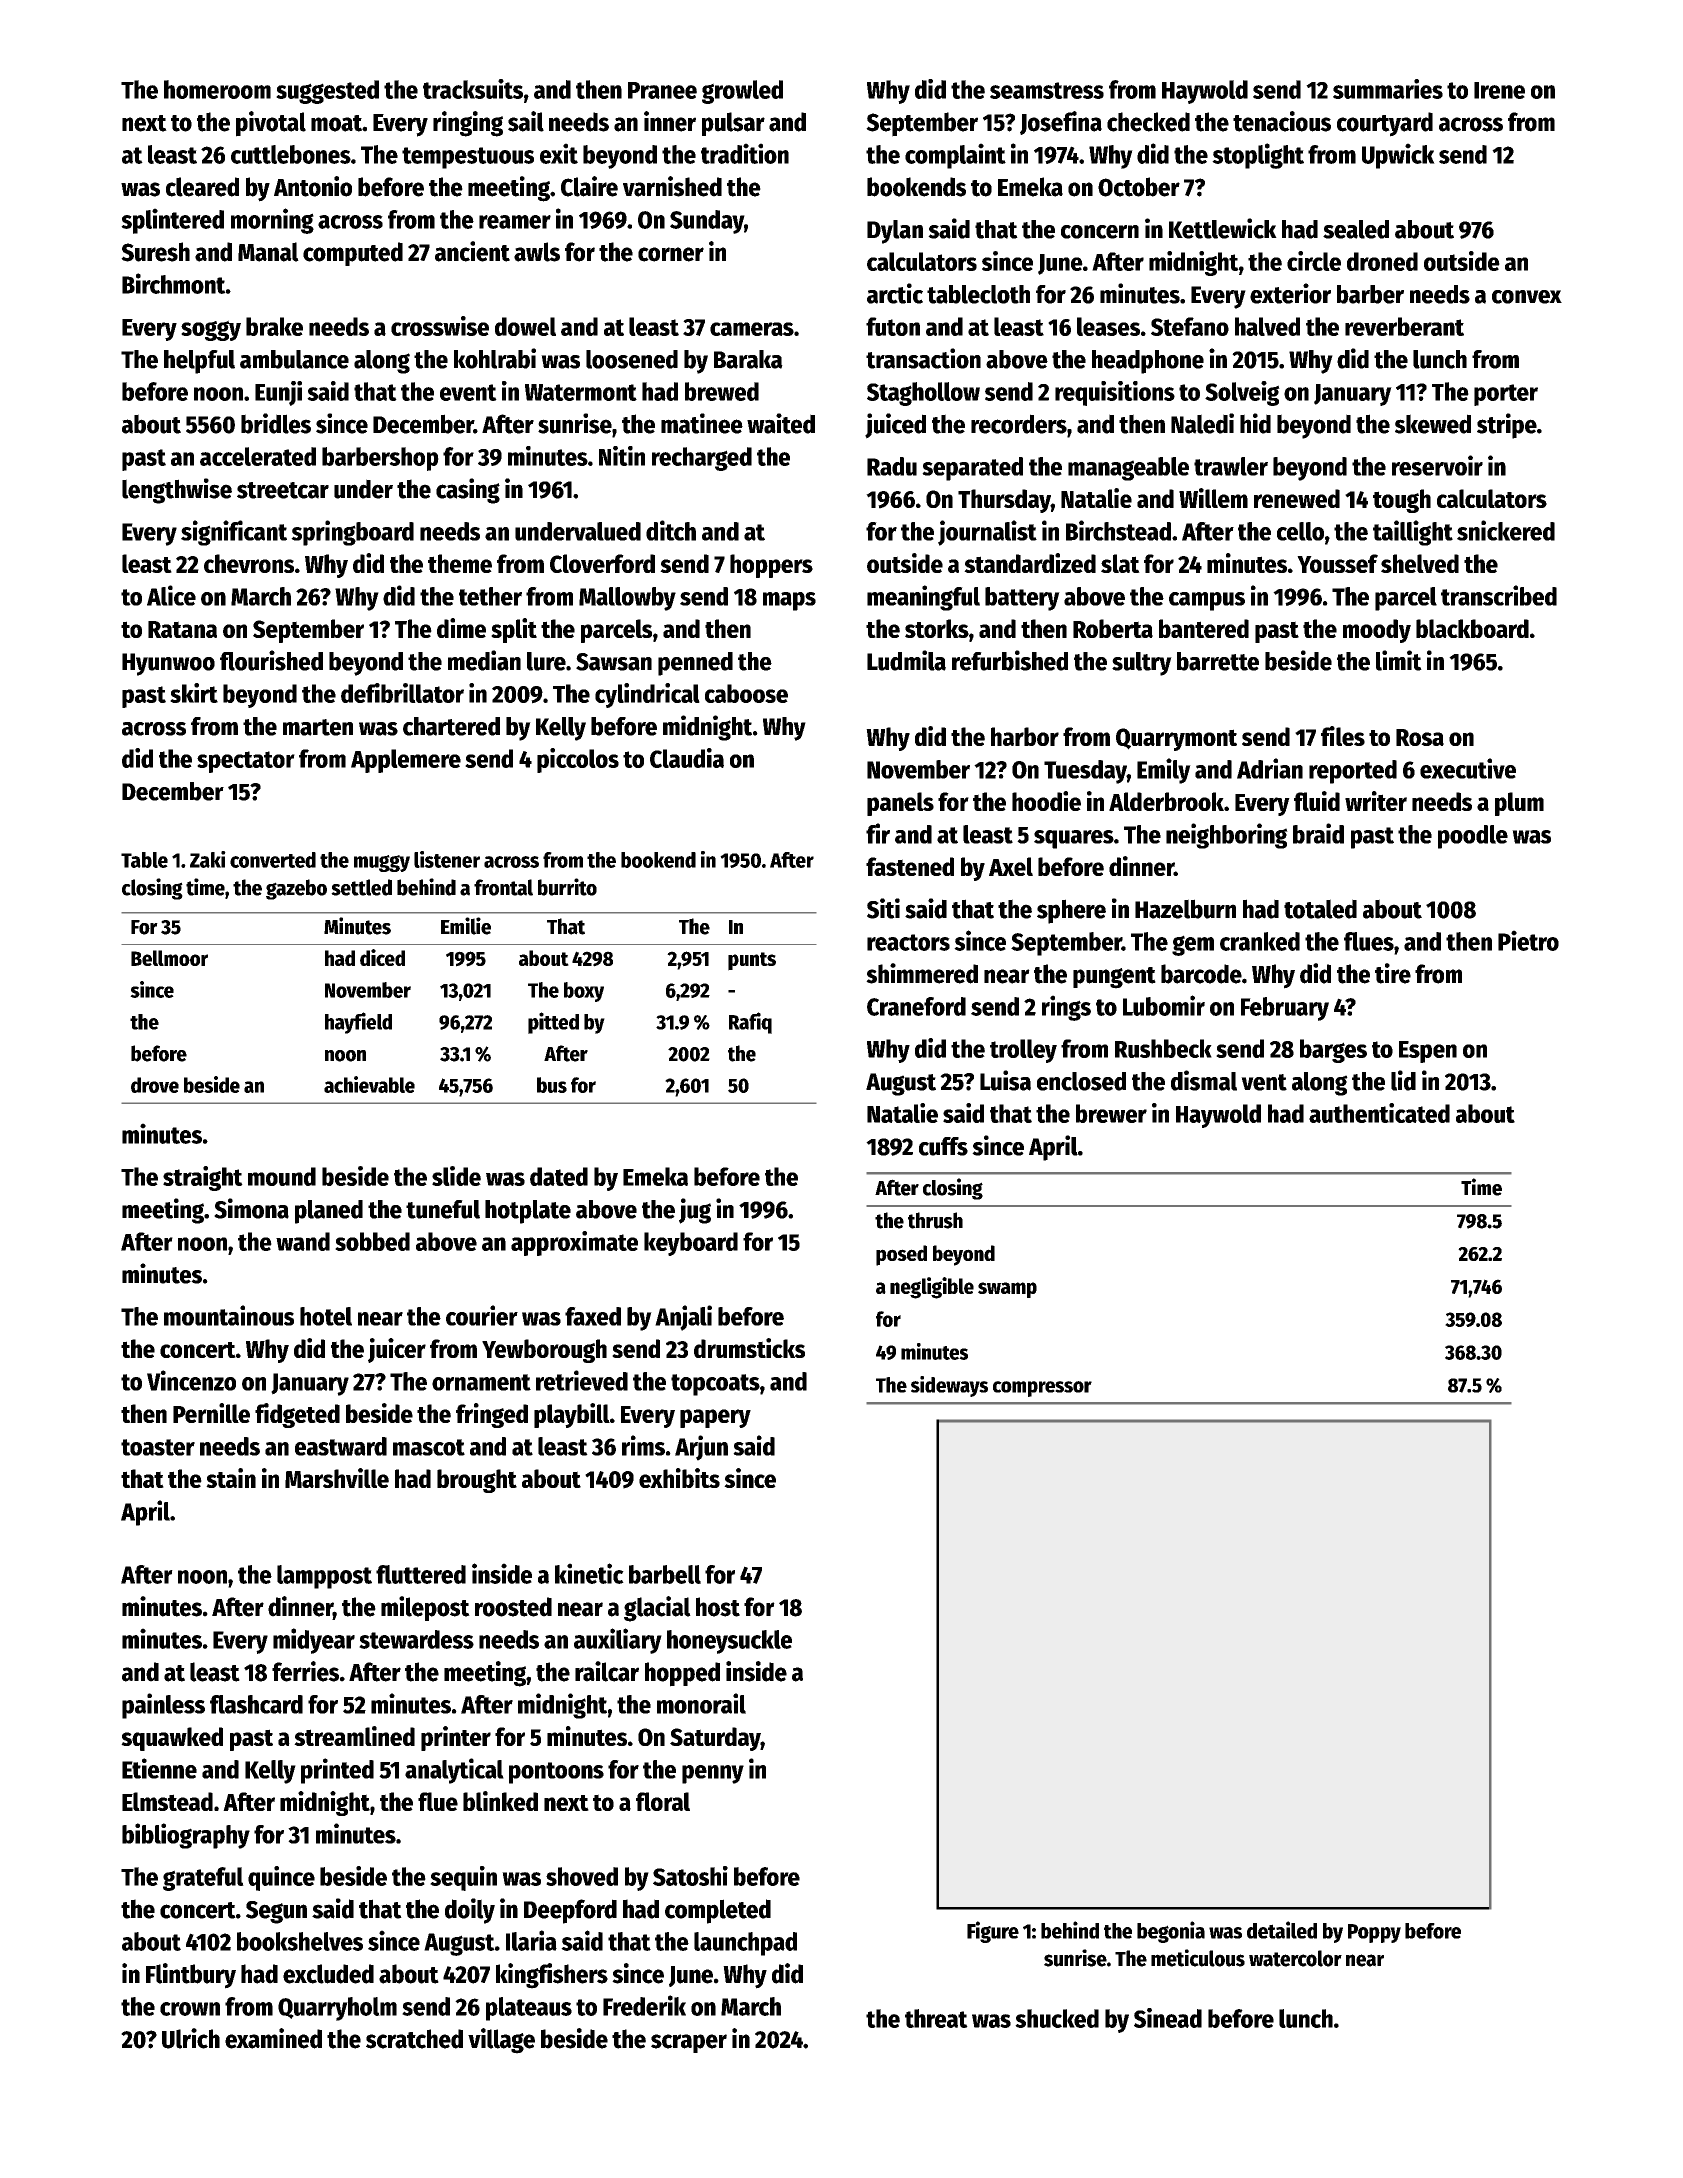 The width and height of the image is (1683, 2178). What do you see at coordinates (324, 1577) in the image?
I see `lamppost` at bounding box center [324, 1577].
